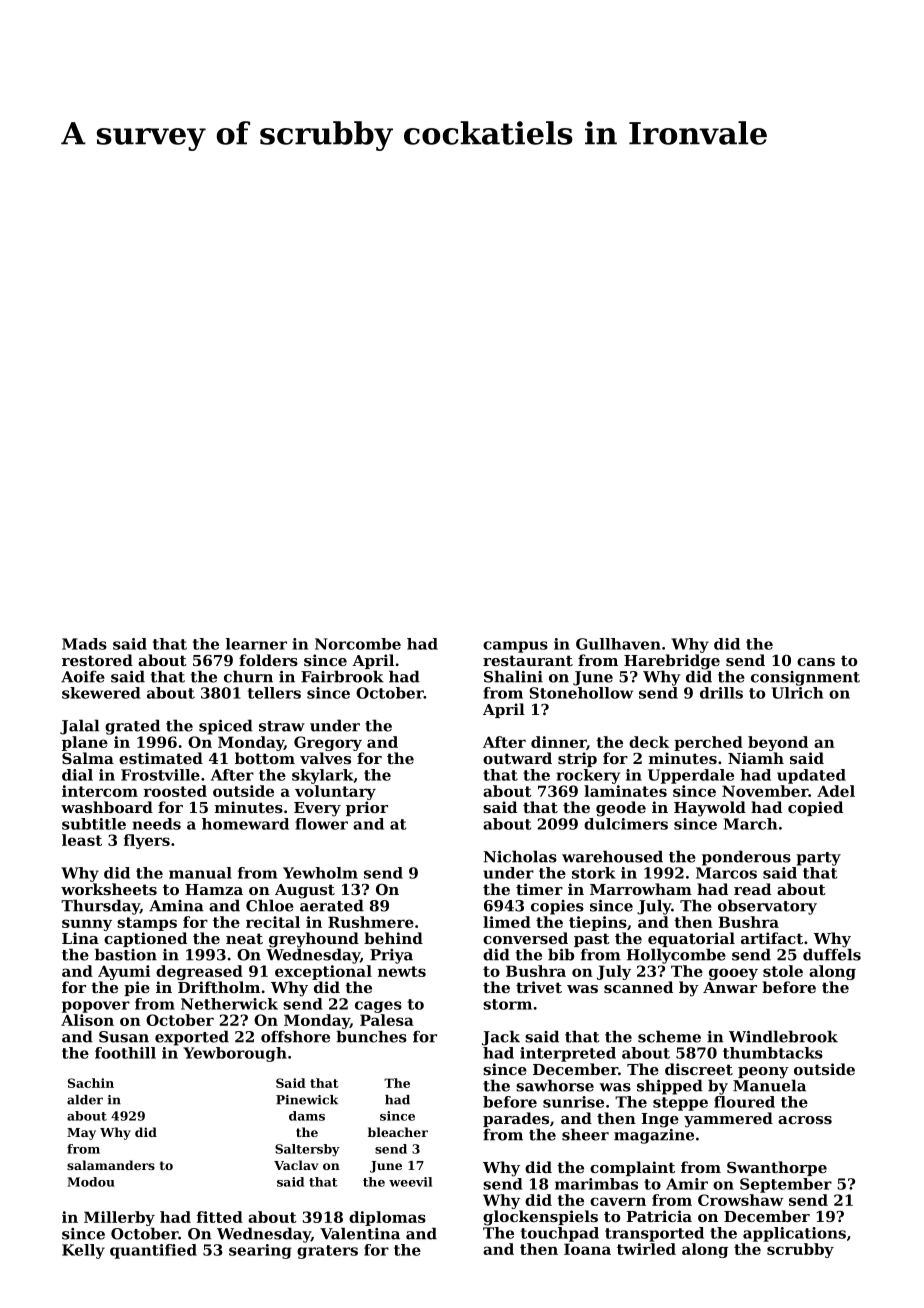  I want to click on Lina, so click(80, 938).
